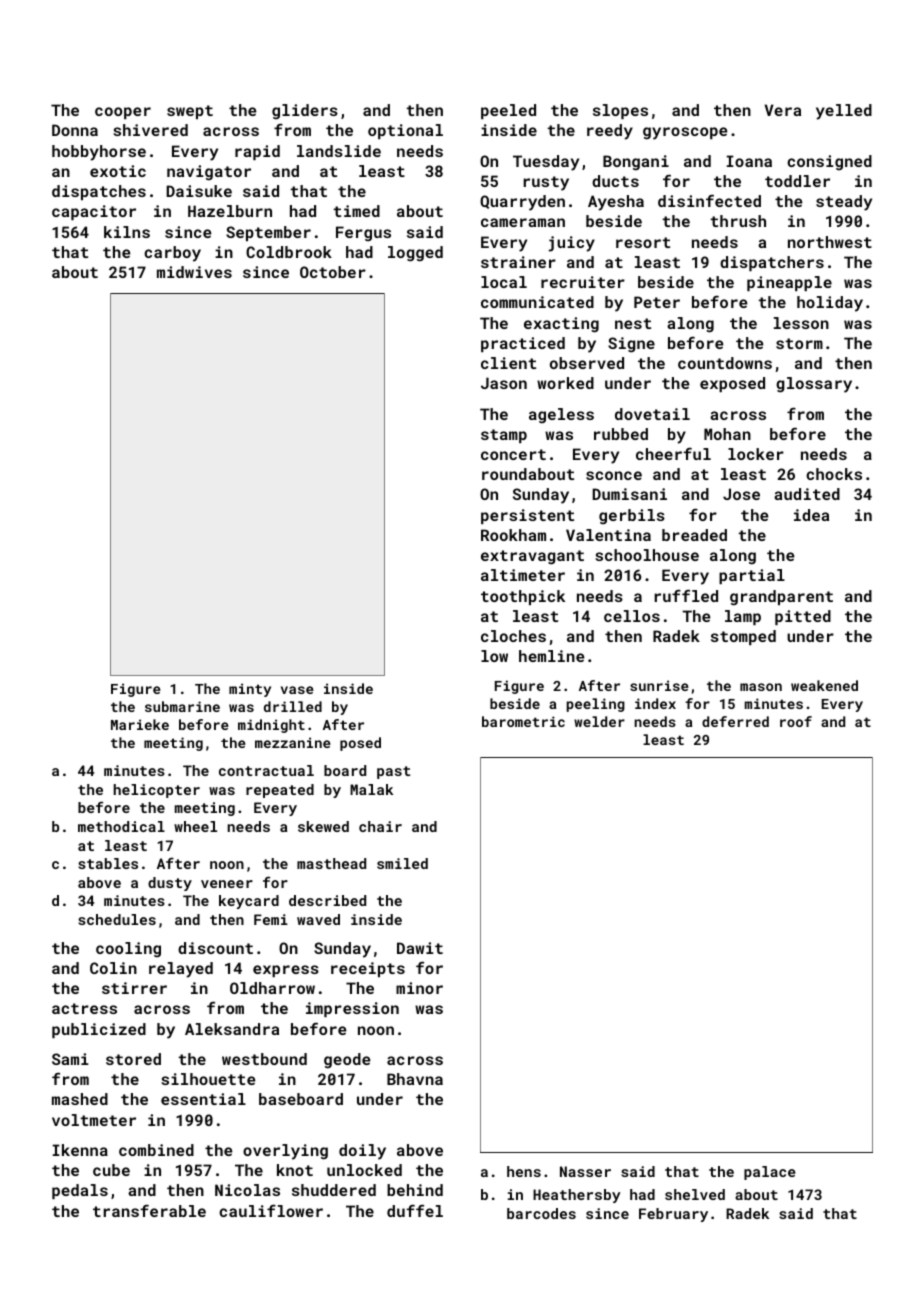 Image resolution: width=924 pixels, height=1308 pixels. What do you see at coordinates (182, 706) in the page?
I see `submarine` at bounding box center [182, 706].
